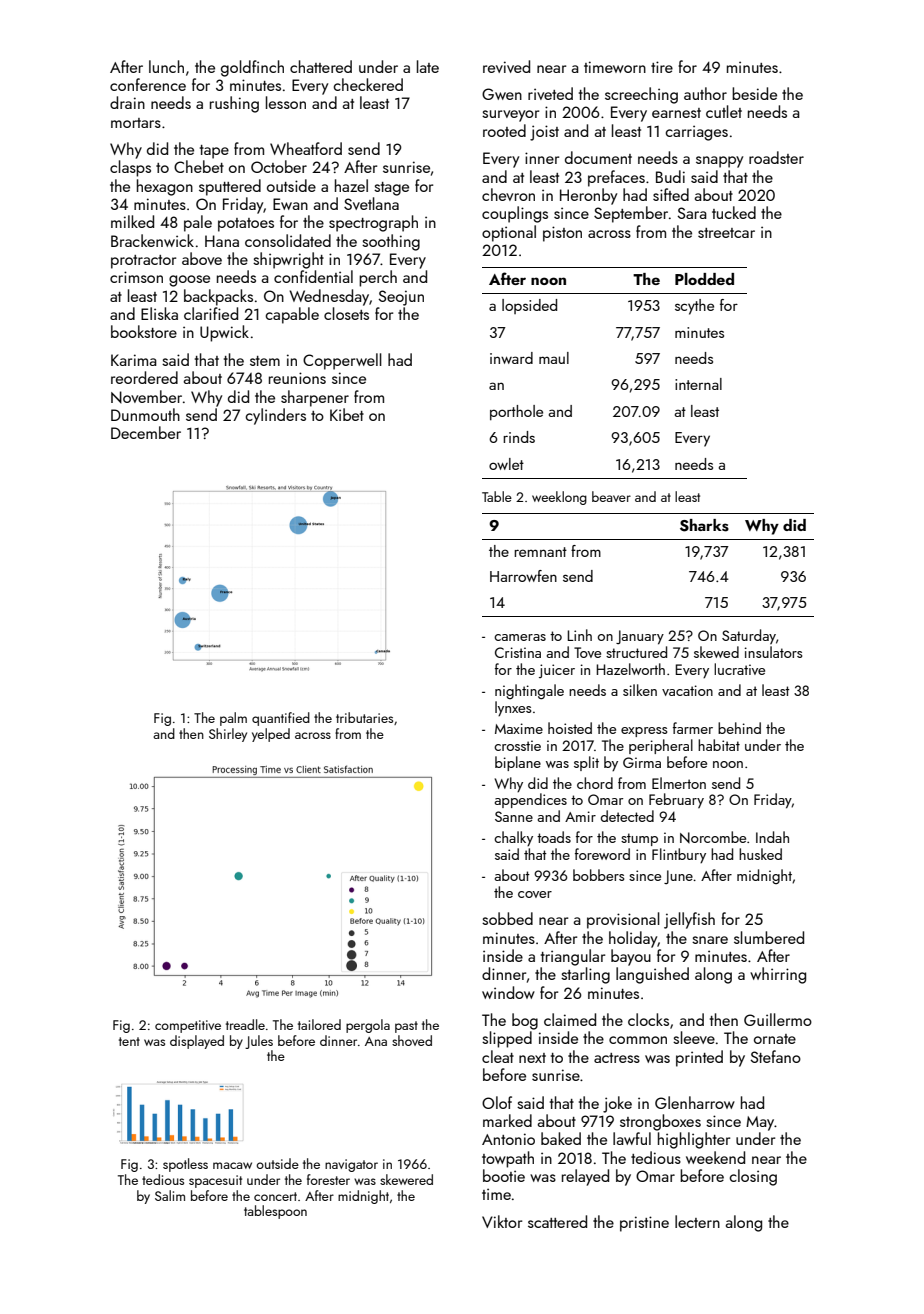  I want to click on tucked, so click(734, 212).
